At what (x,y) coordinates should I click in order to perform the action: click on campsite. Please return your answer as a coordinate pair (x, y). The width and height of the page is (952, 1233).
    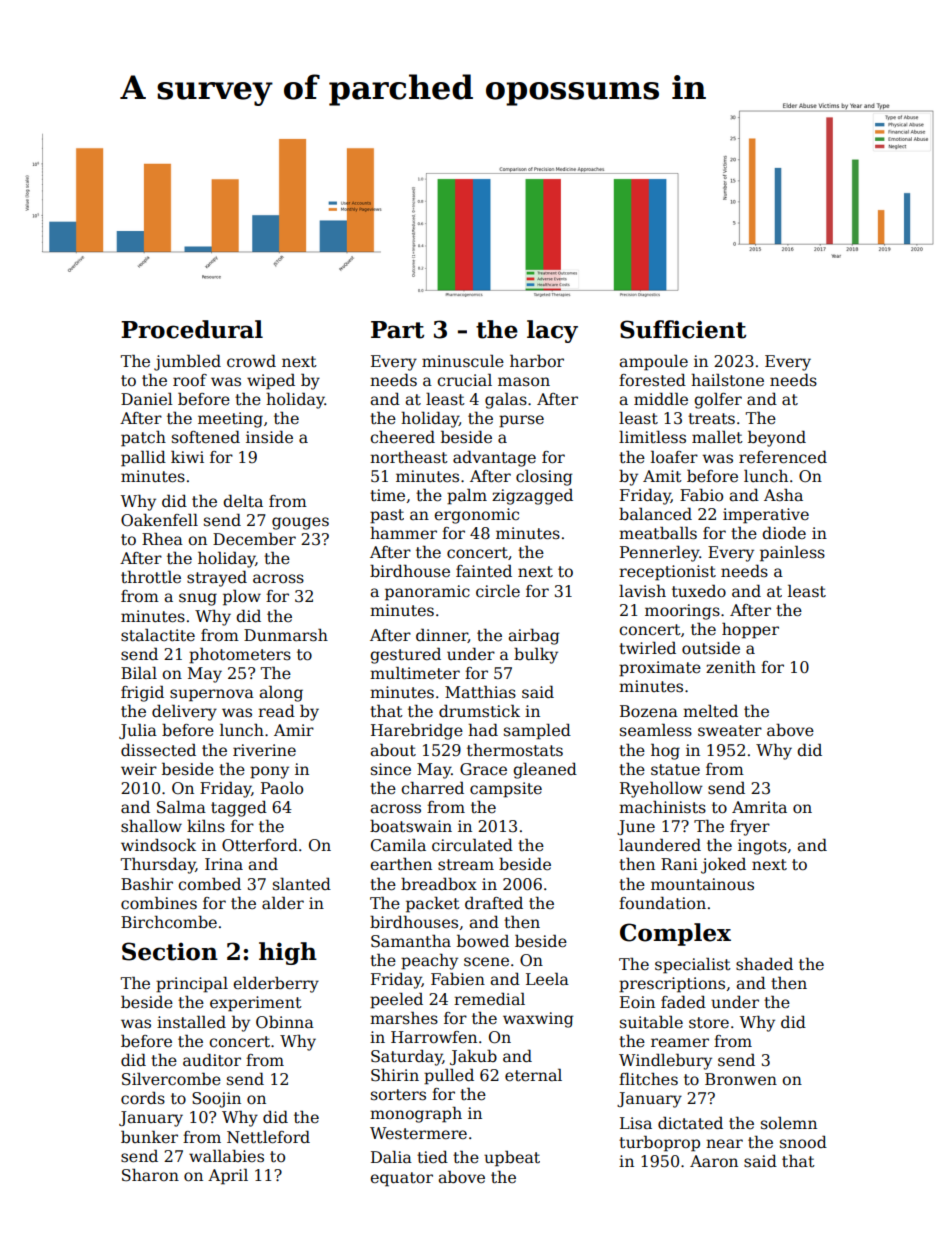
    Looking at the image, I should click on (506, 790).
